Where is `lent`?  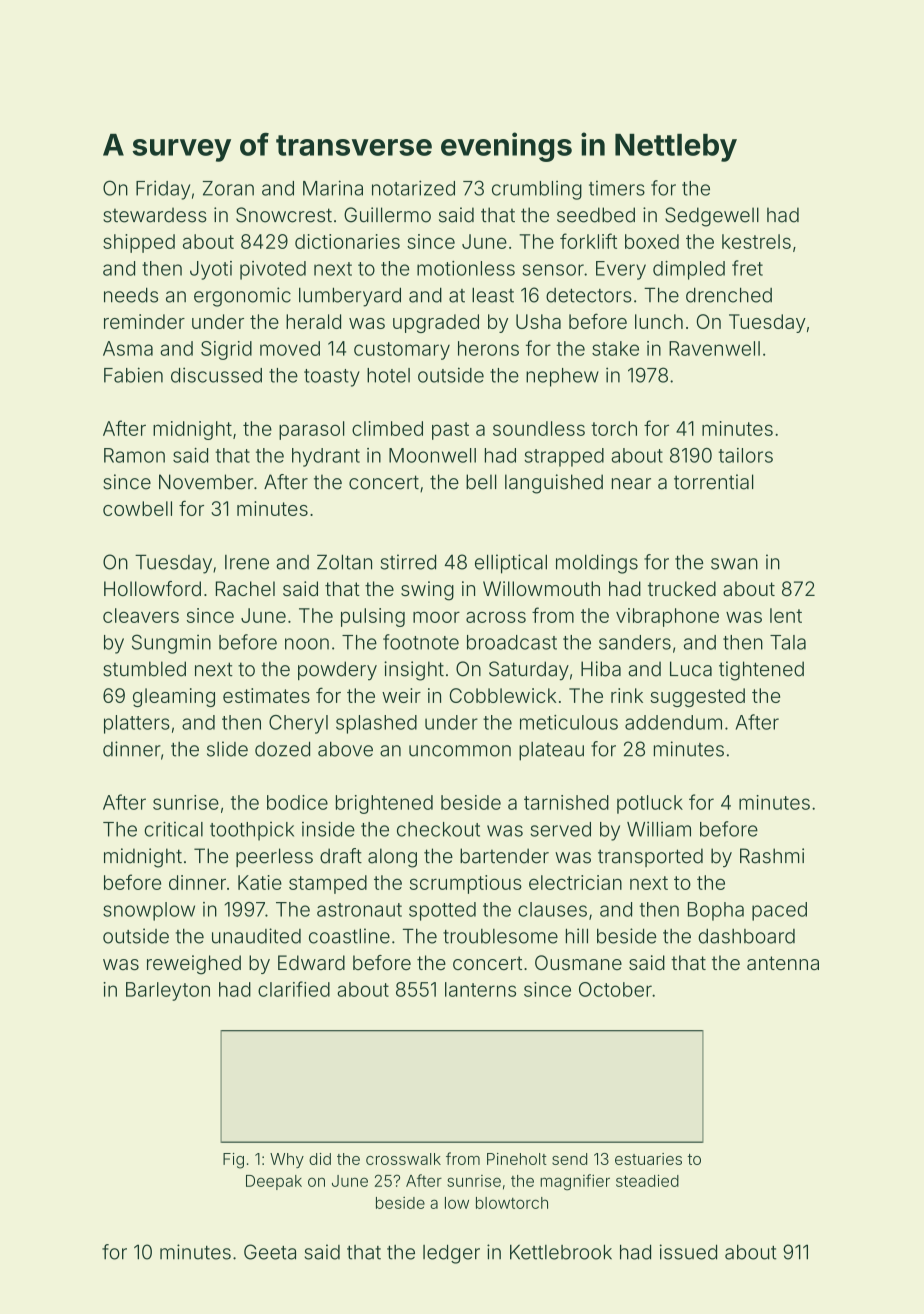 lent is located at coordinates (786, 615).
